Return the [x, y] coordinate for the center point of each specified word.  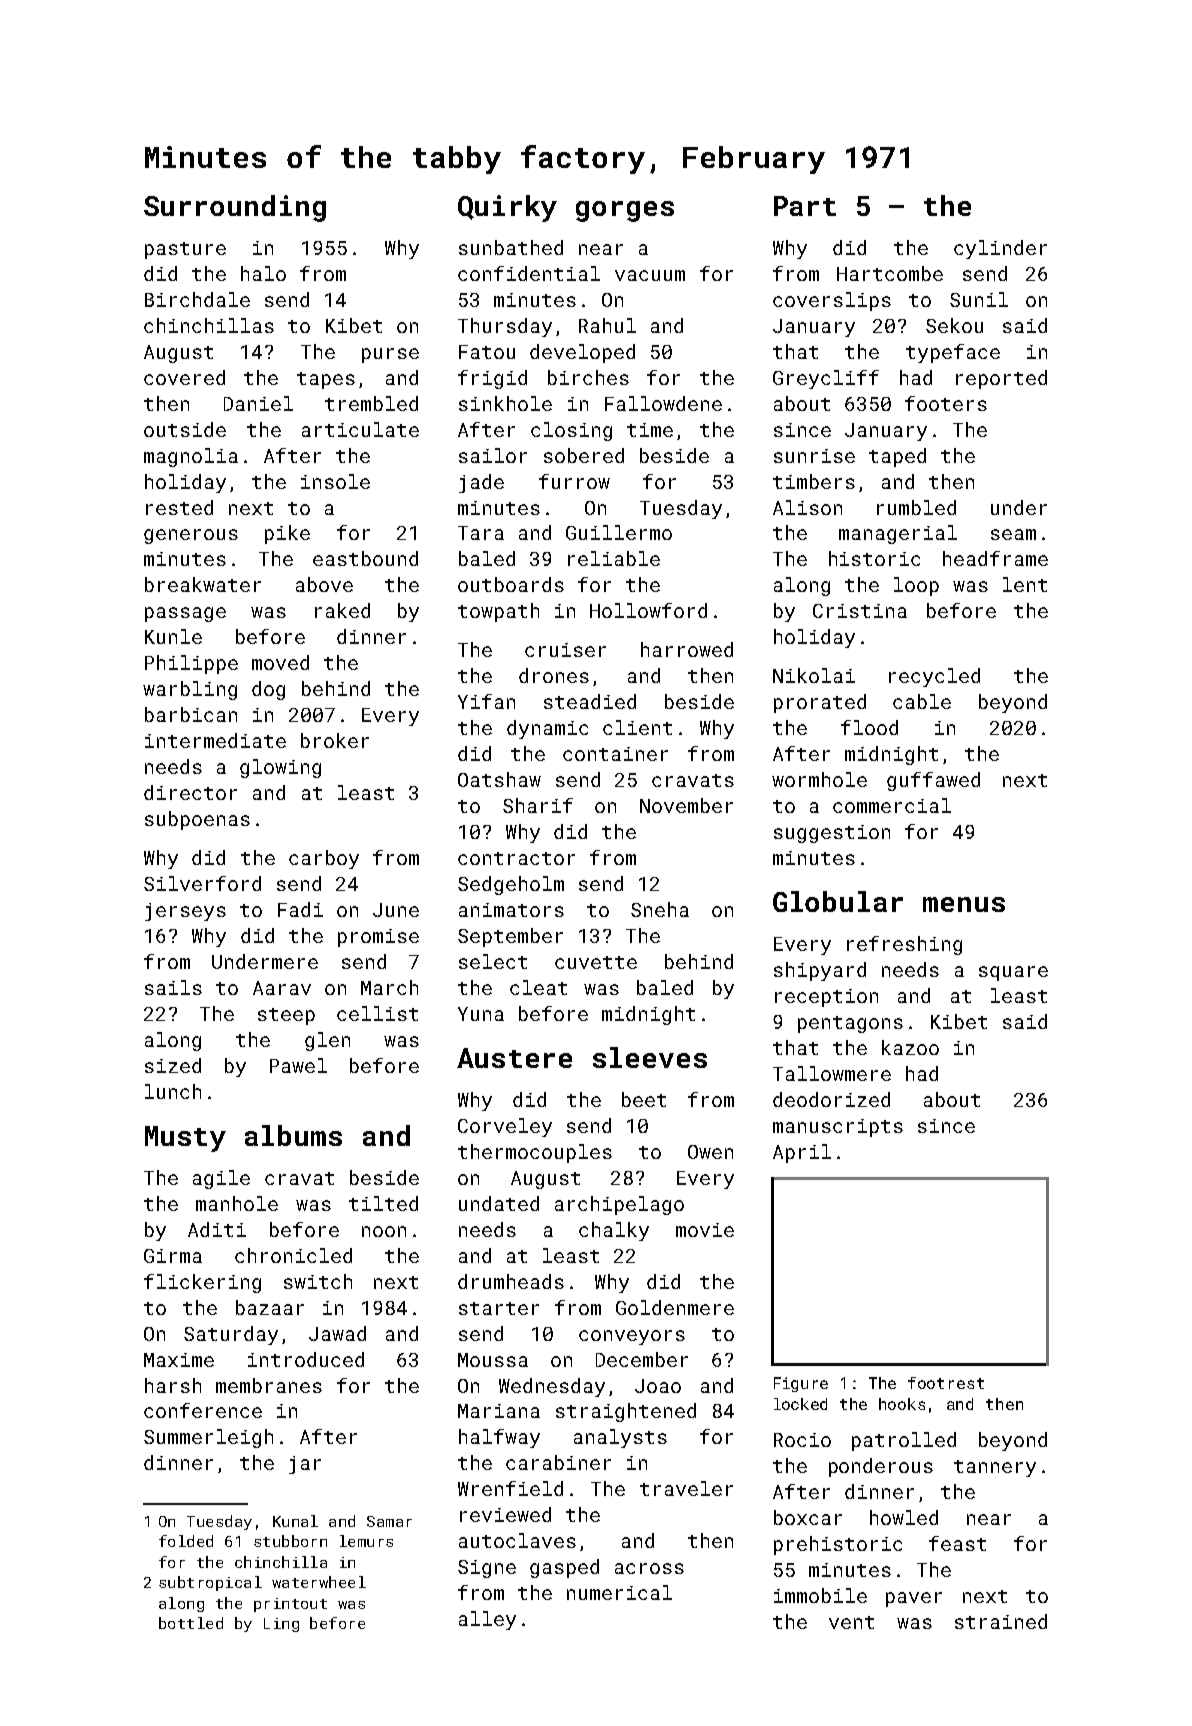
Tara [481, 533]
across [649, 1568]
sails [173, 987]
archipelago [619, 1205]
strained [1001, 1621]
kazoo [910, 1047]
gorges [625, 211]
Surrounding [235, 208]
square [1013, 973]
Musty [185, 1139]
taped [897, 457]
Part [805, 206]
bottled [191, 1623]
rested [179, 507]
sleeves [650, 1057]
